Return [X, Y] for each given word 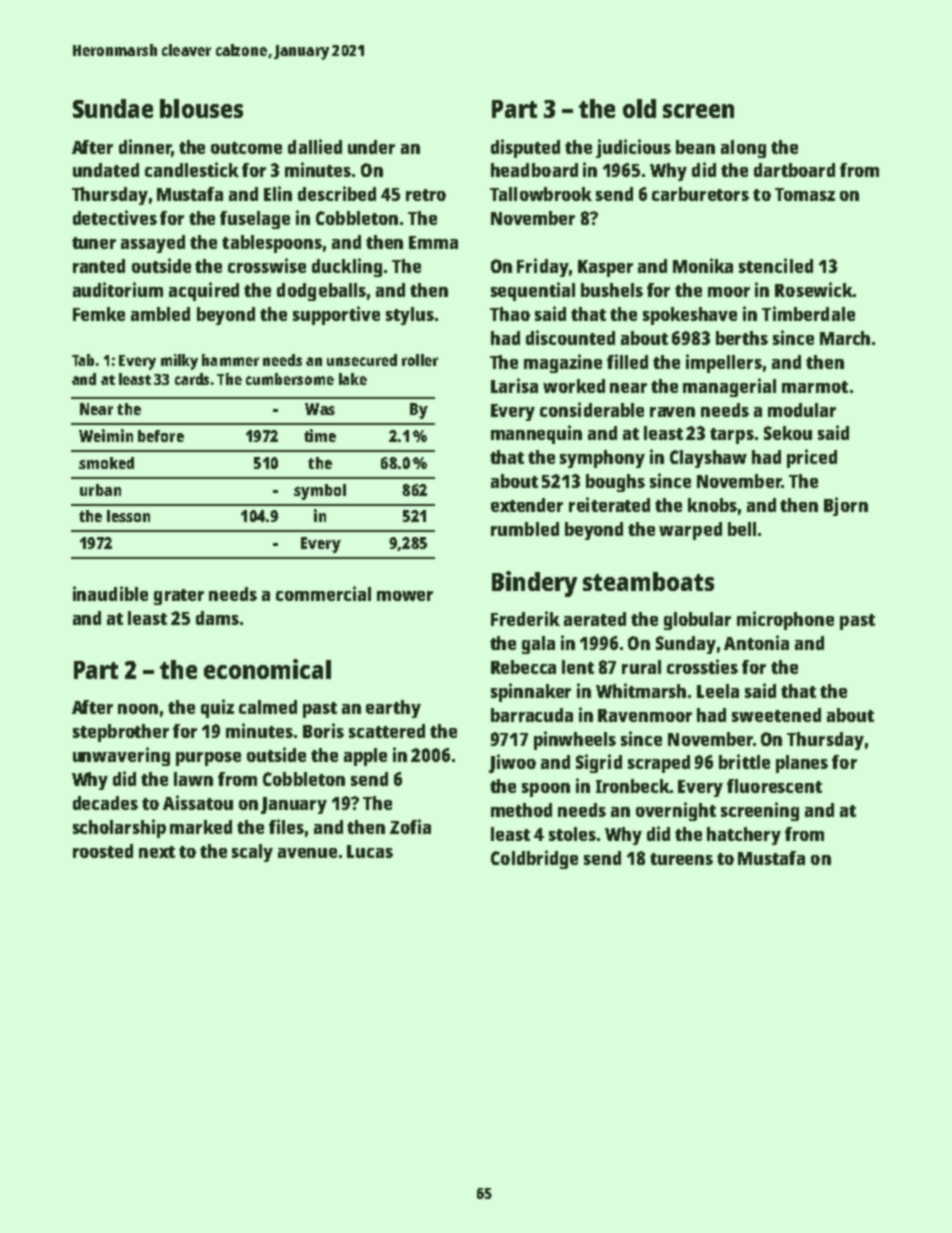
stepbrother [121, 733]
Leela [718, 691]
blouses [201, 108]
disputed [525, 148]
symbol [320, 492]
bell [742, 529]
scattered [387, 731]
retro [426, 195]
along [743, 149]
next [157, 852]
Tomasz [805, 194]
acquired [204, 291]
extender [527, 505]
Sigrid [599, 763]
